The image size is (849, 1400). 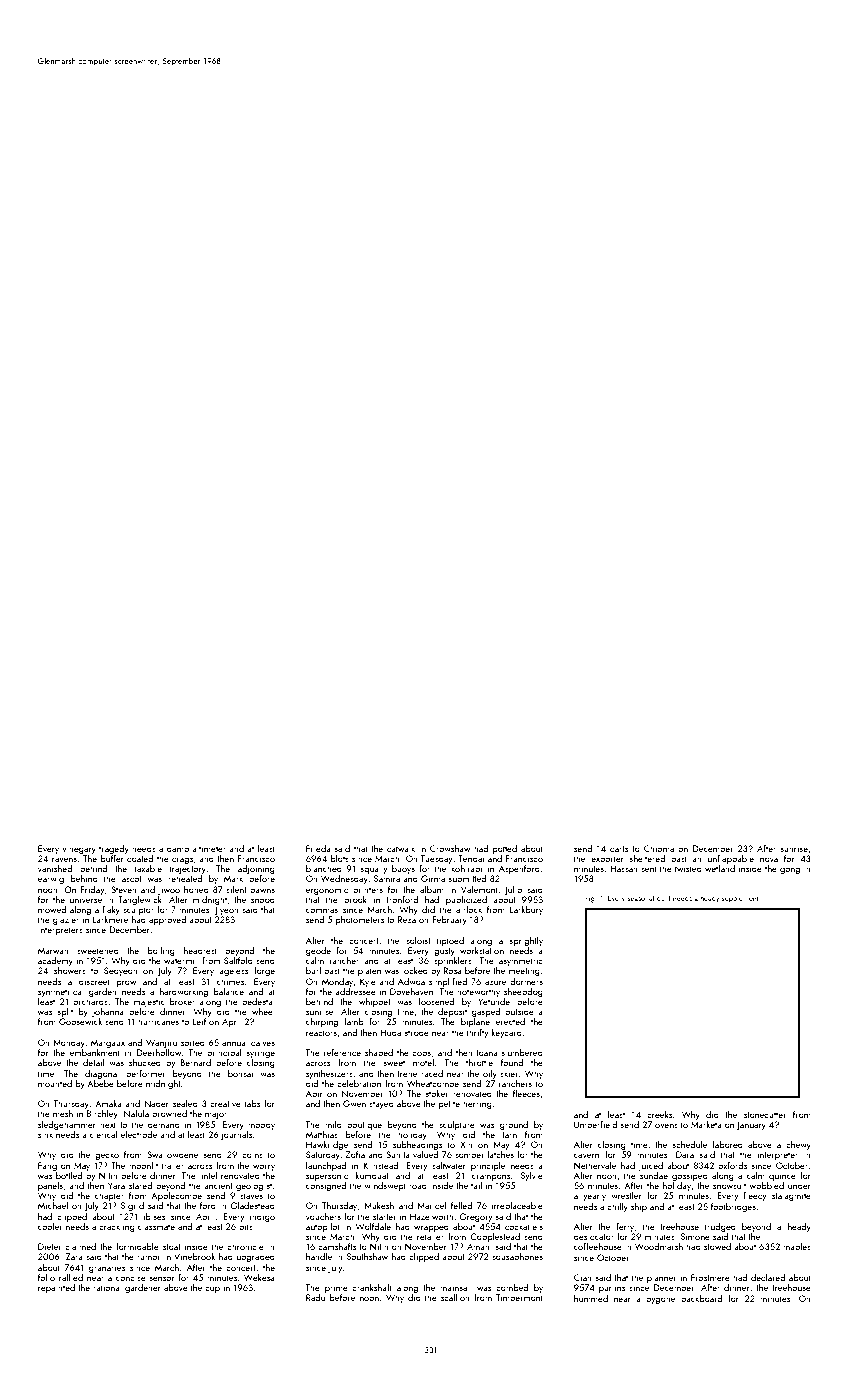 What do you see at coordinates (456, 1287) in the page?
I see `mainsail` at bounding box center [456, 1287].
